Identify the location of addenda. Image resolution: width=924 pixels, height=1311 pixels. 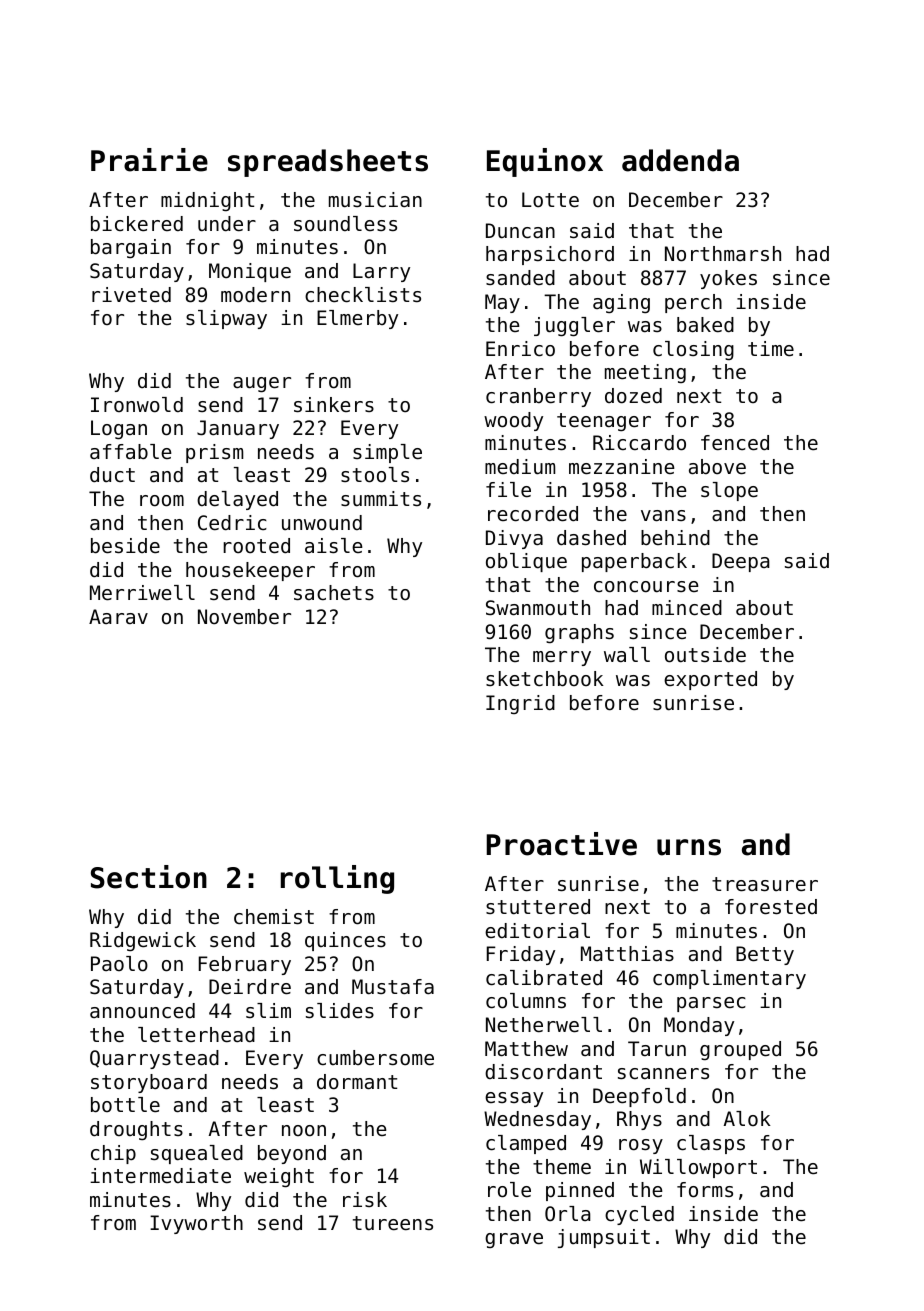
(680, 160).
